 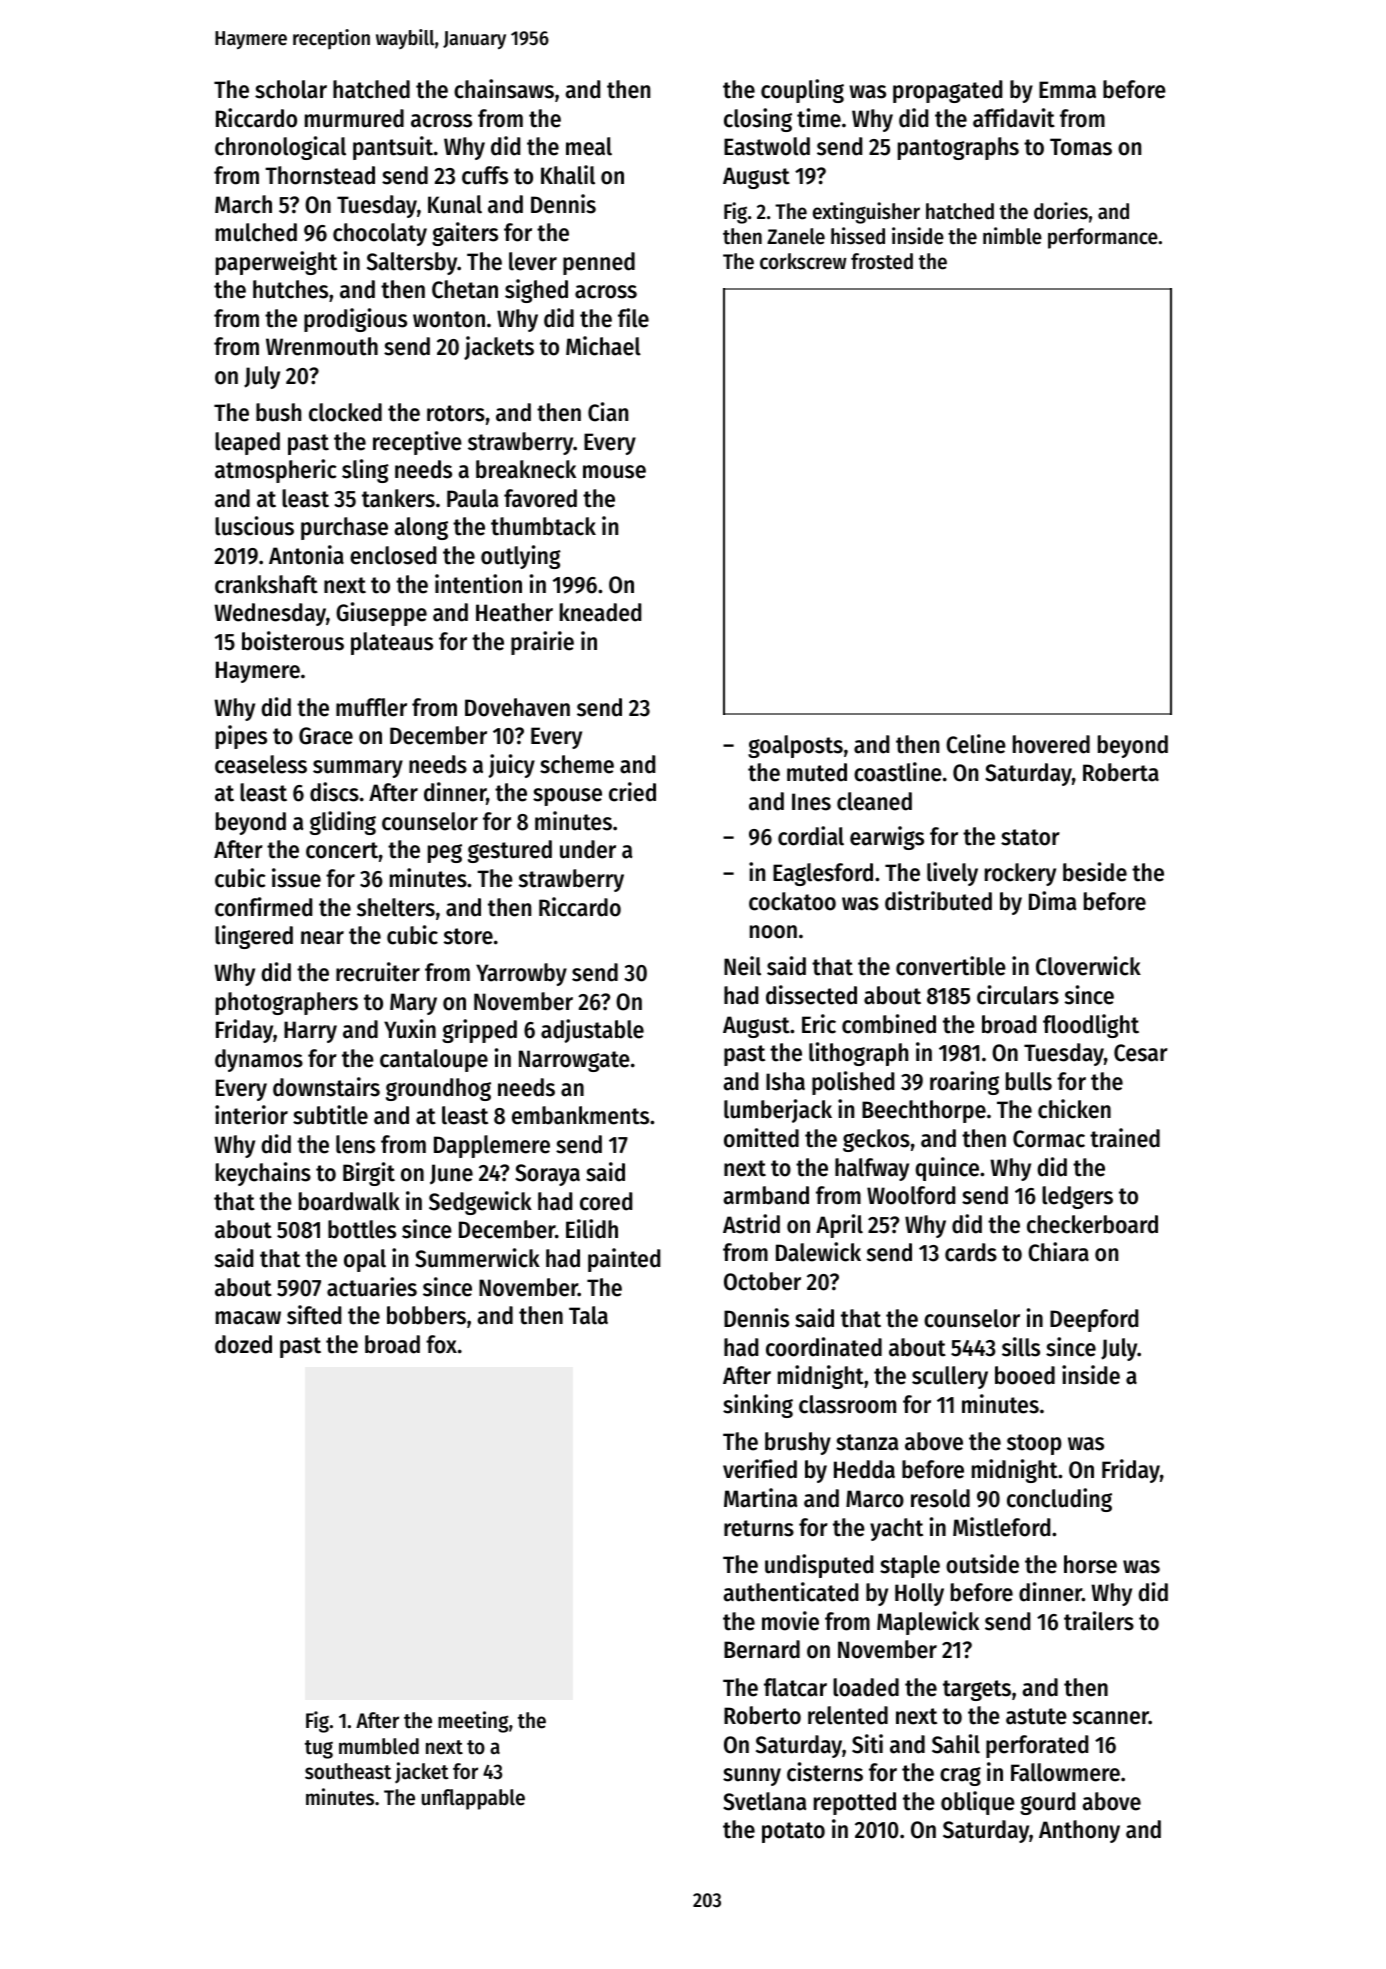 I want to click on kneaded, so click(x=600, y=612).
